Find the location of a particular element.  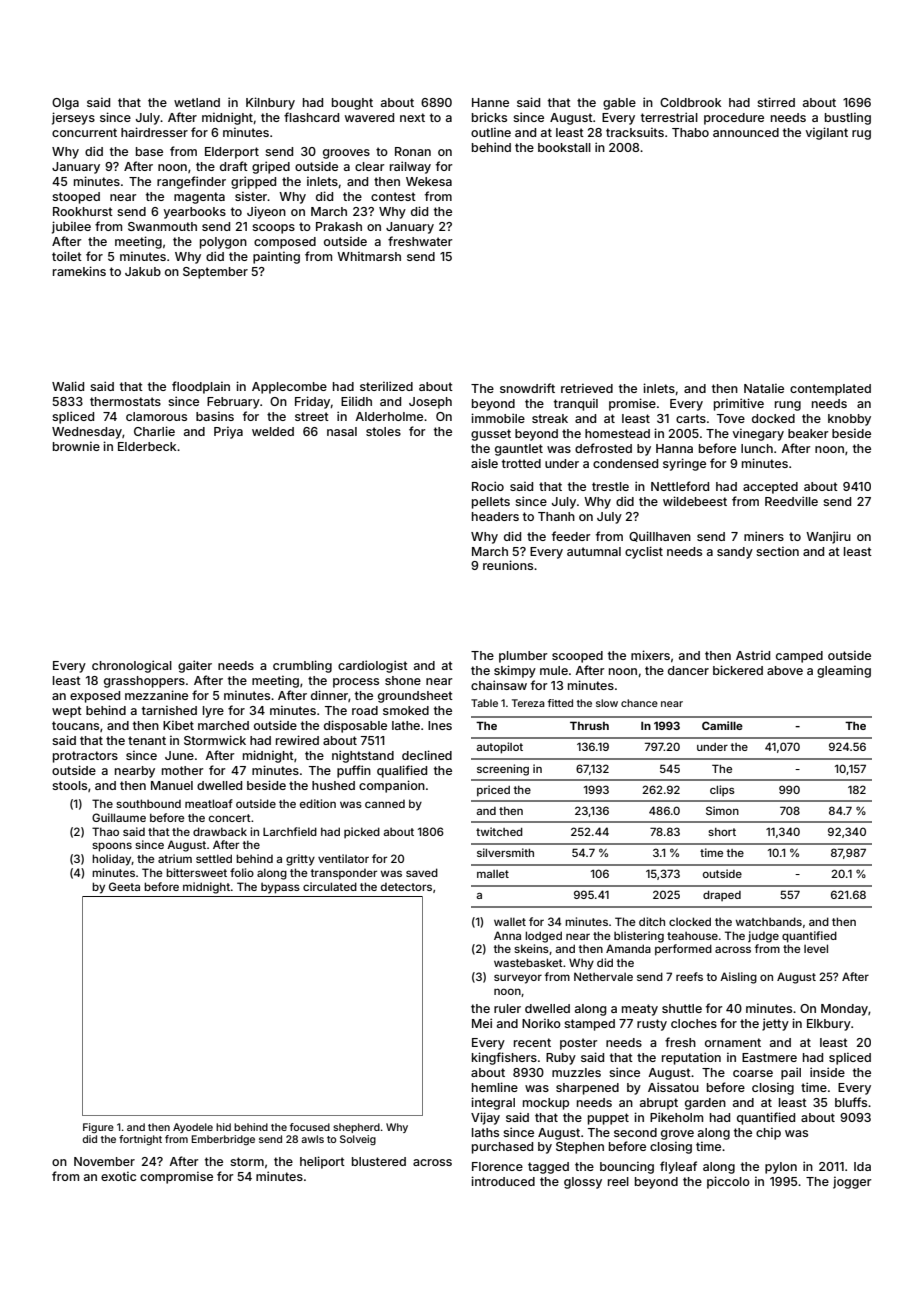

exotic is located at coordinates (118, 1176).
